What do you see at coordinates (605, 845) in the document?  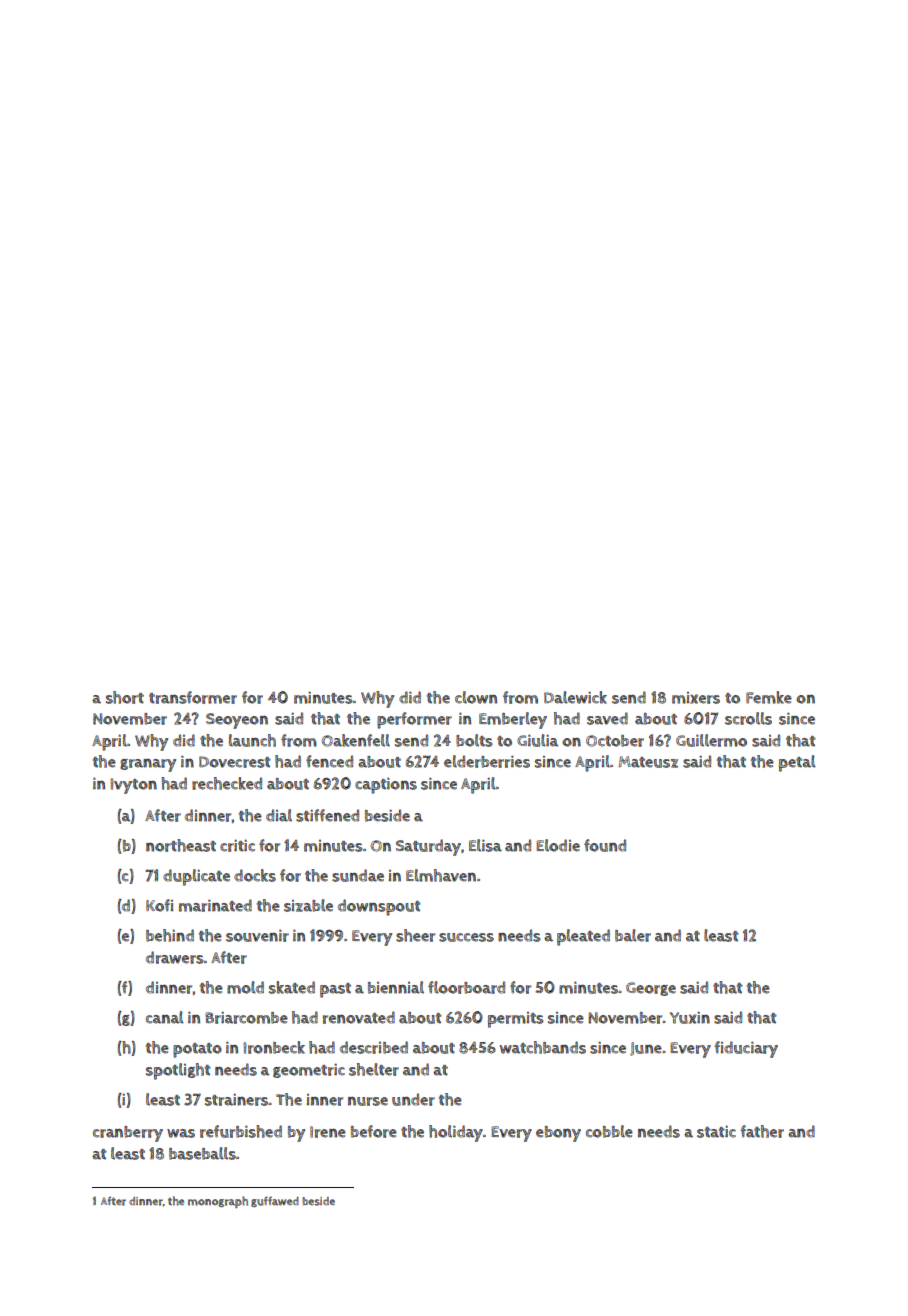 I see `found` at bounding box center [605, 845].
